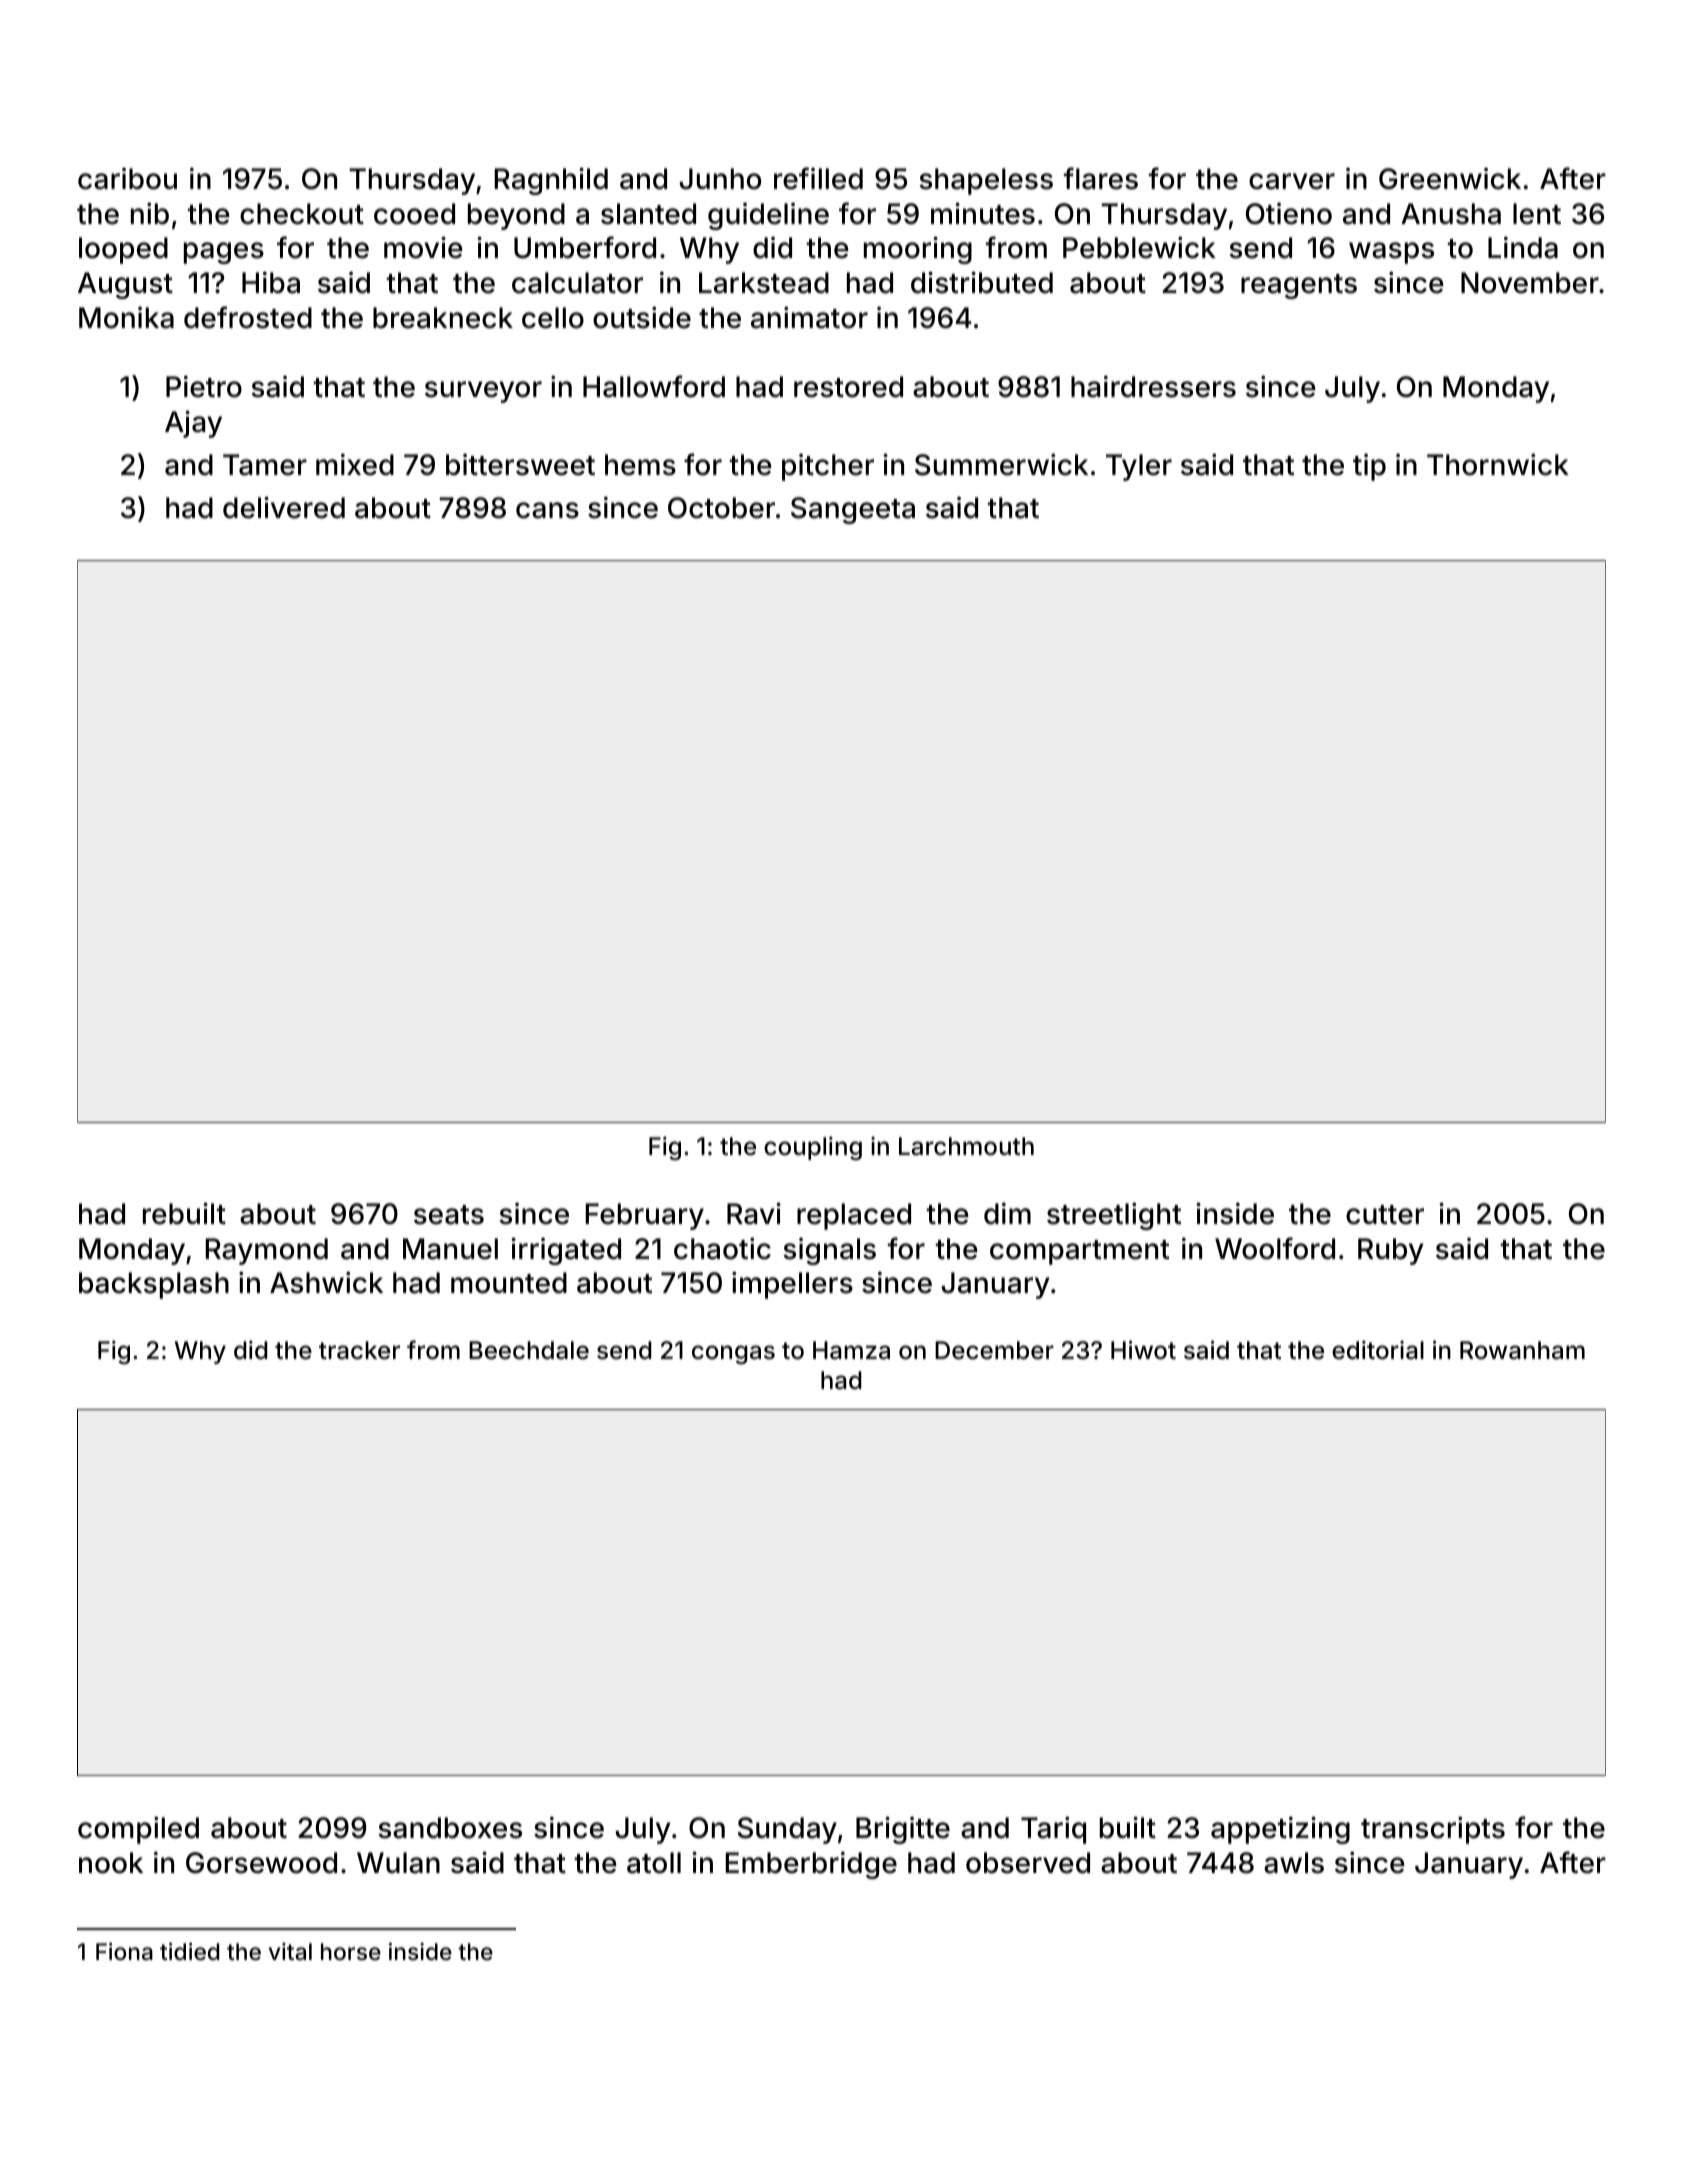 This image has height=2178, width=1683. I want to click on delivered, so click(284, 507).
